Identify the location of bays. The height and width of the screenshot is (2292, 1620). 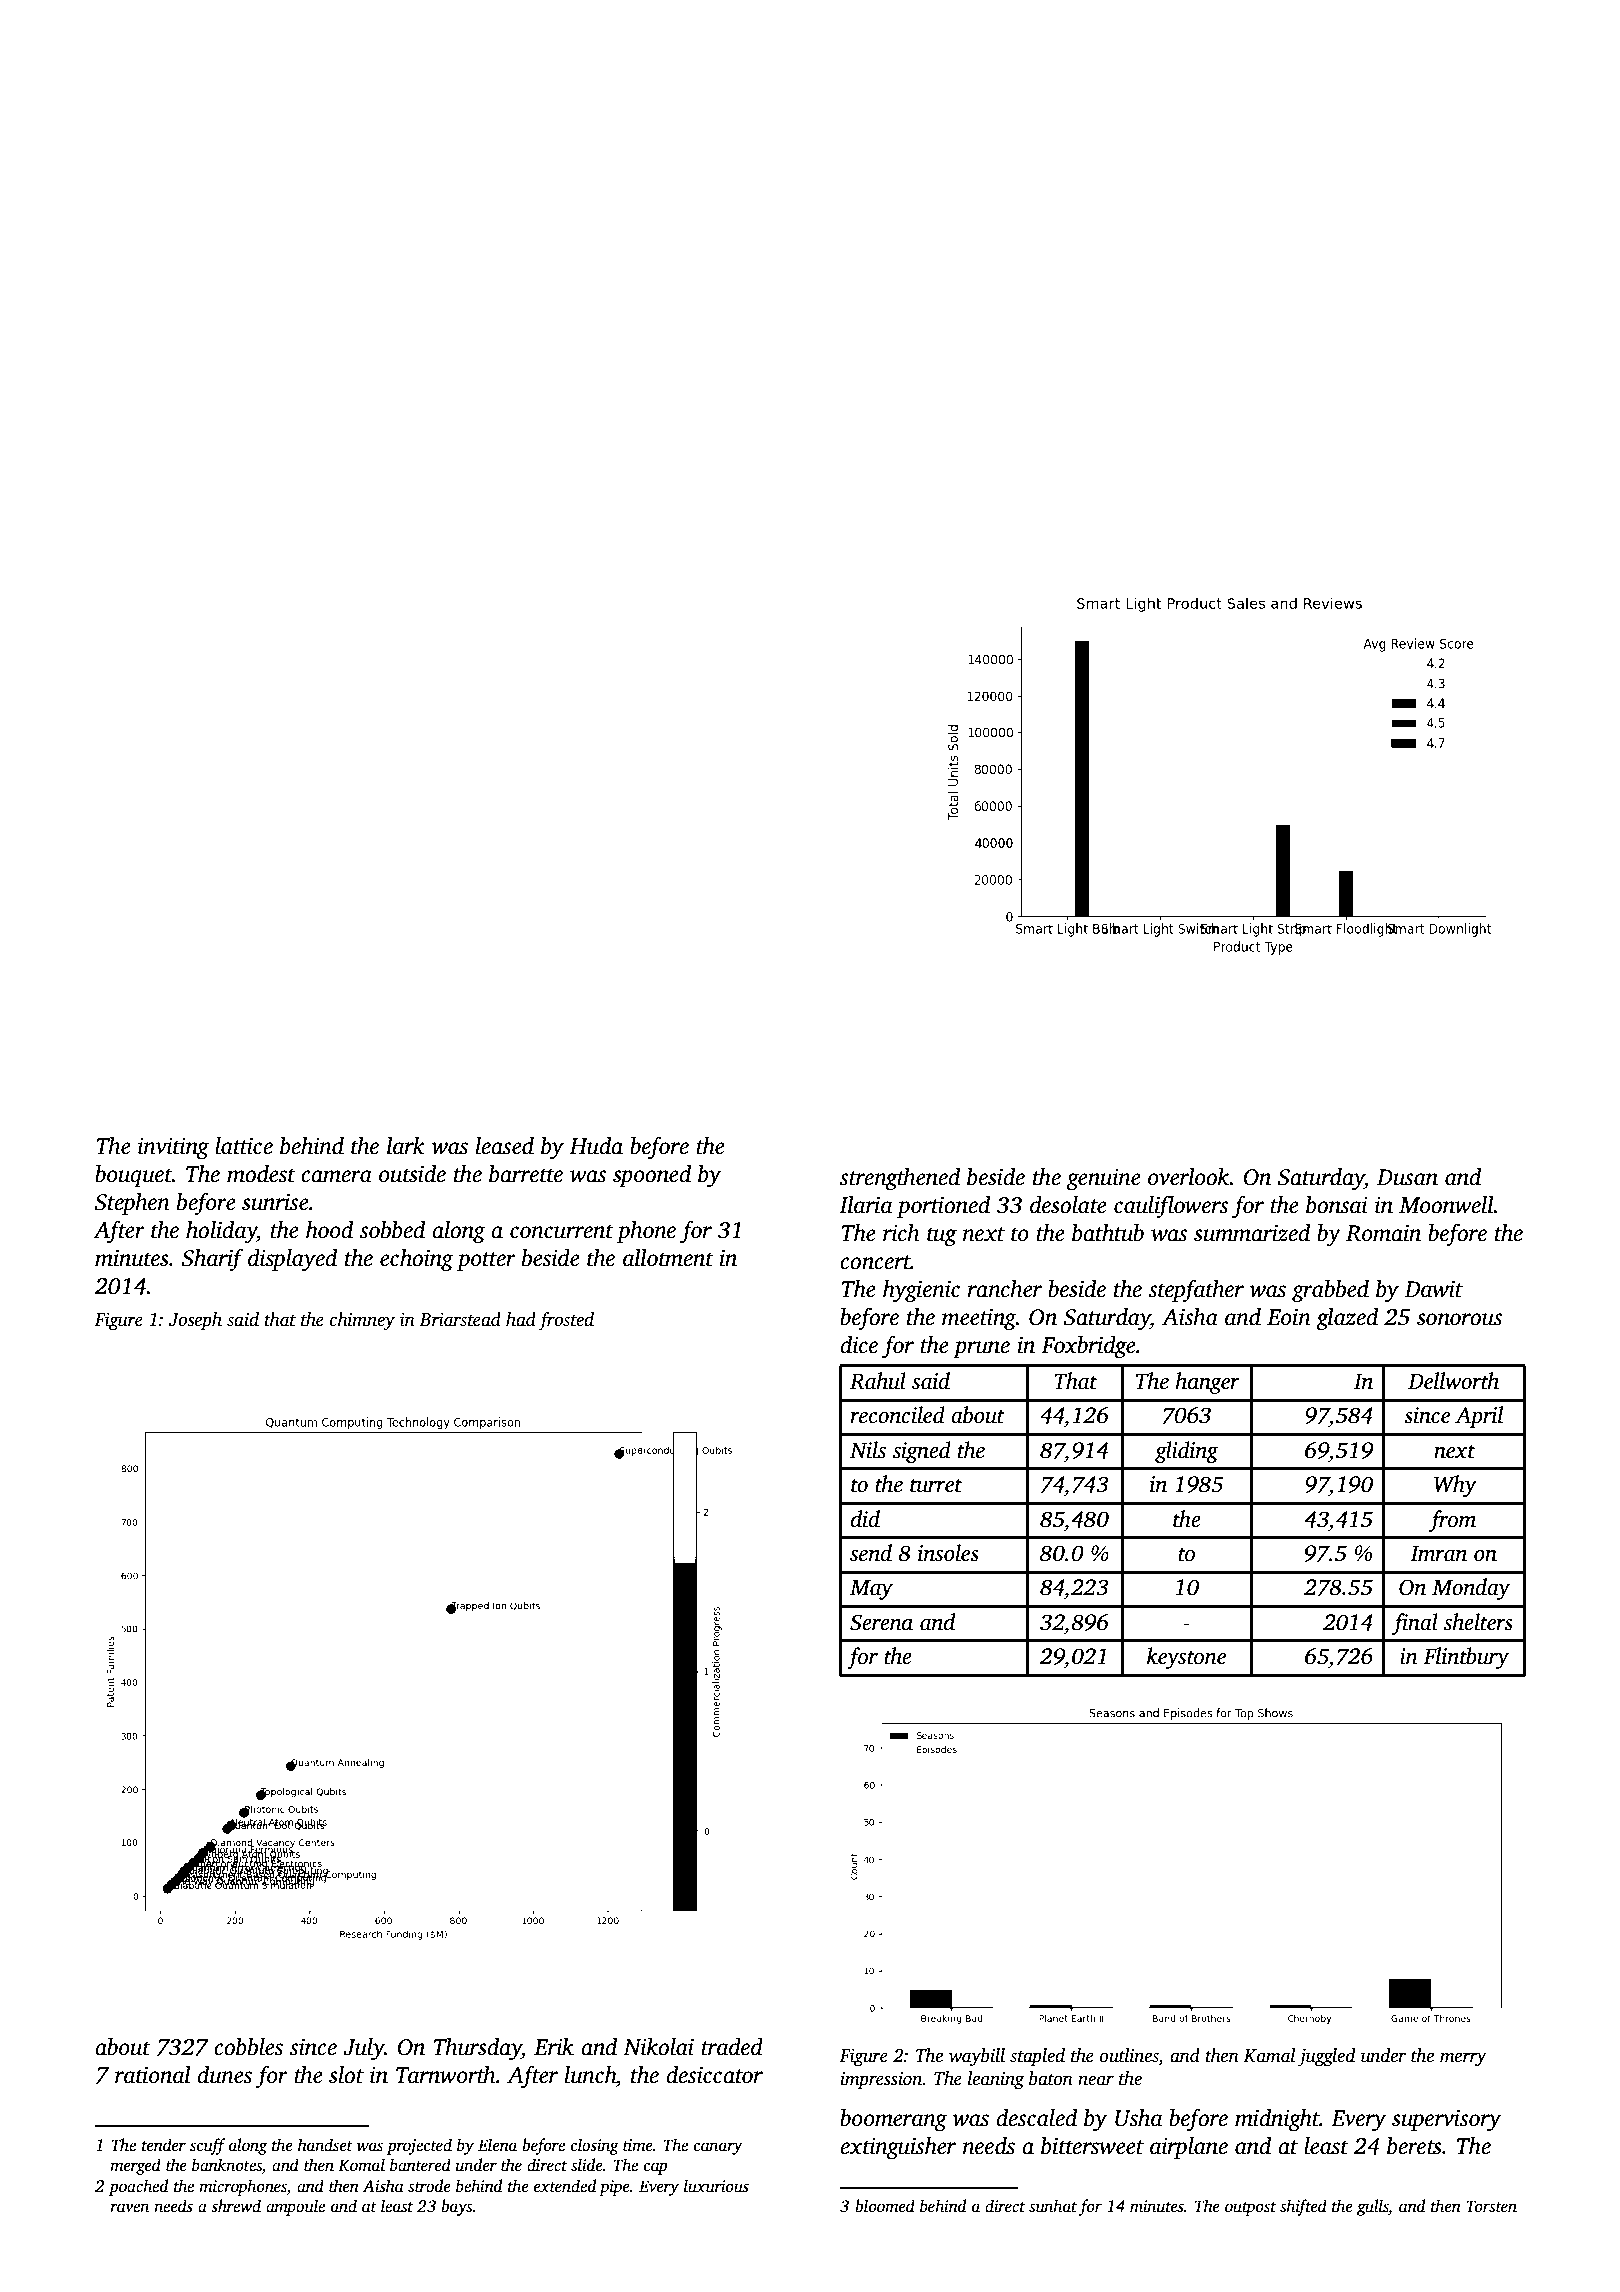
(457, 2207).
